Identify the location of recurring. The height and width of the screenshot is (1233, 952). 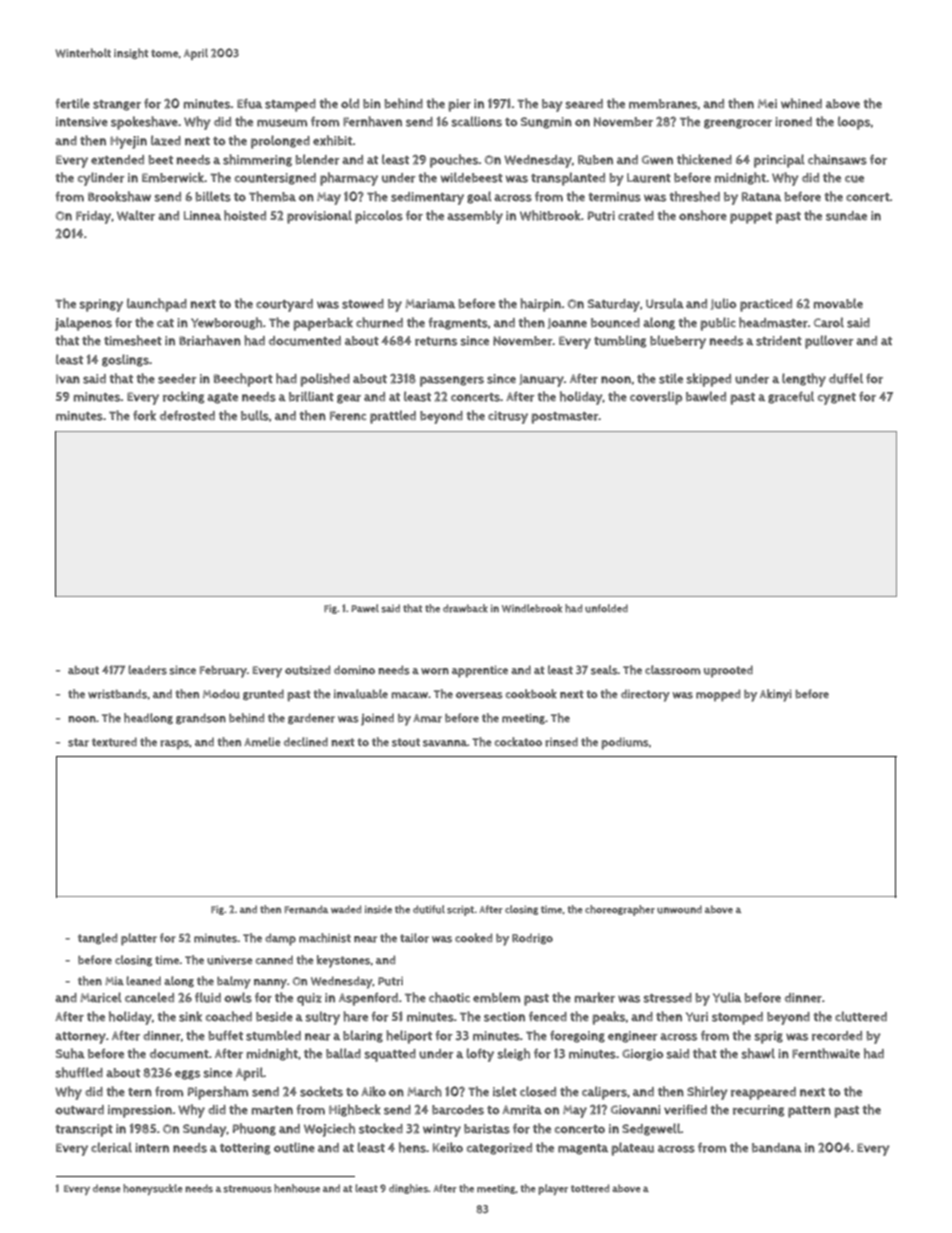
(759, 1111).
